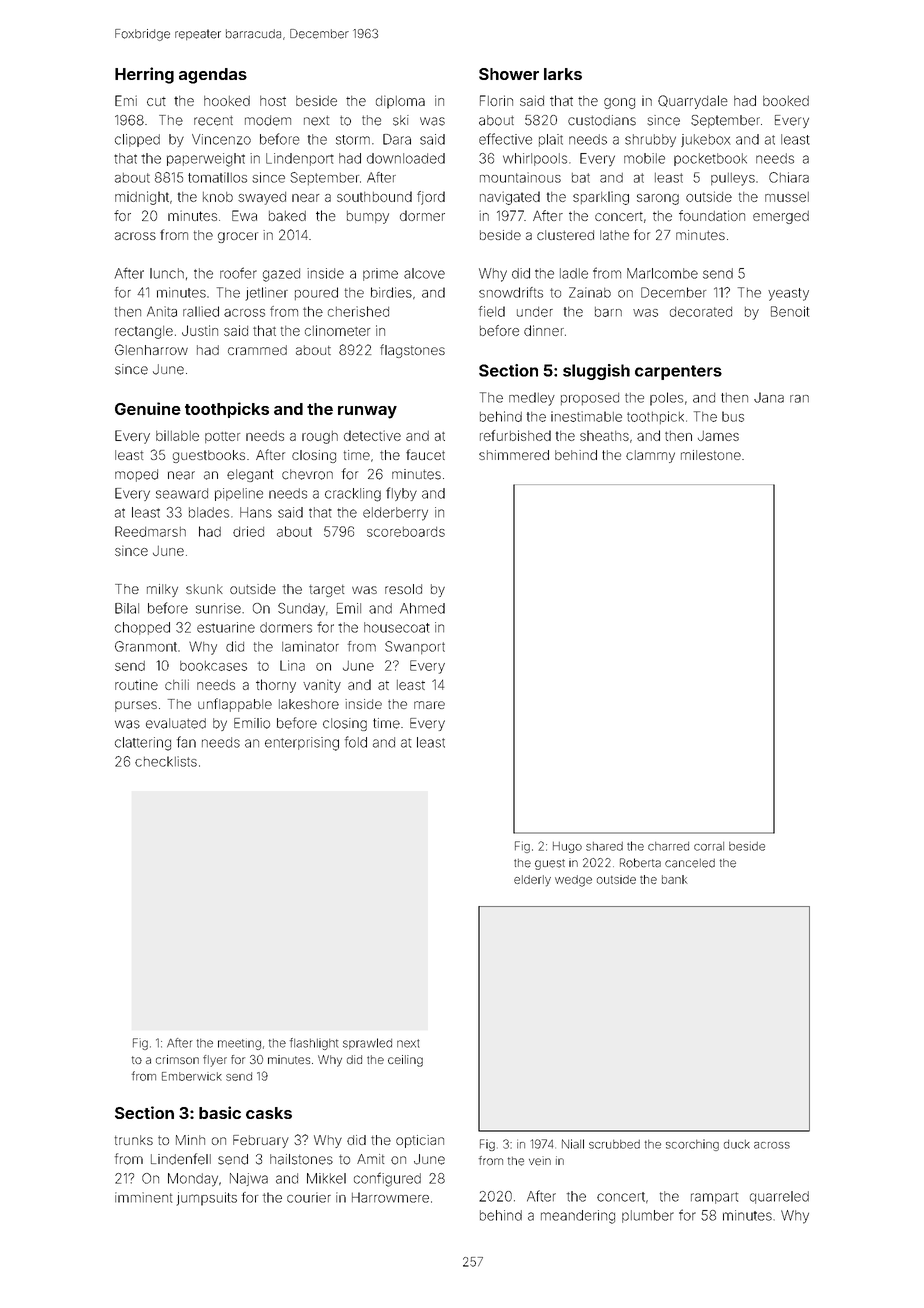 Image resolution: width=924 pixels, height=1308 pixels. Describe the element at coordinates (619, 103) in the page. I see `gong` at that location.
